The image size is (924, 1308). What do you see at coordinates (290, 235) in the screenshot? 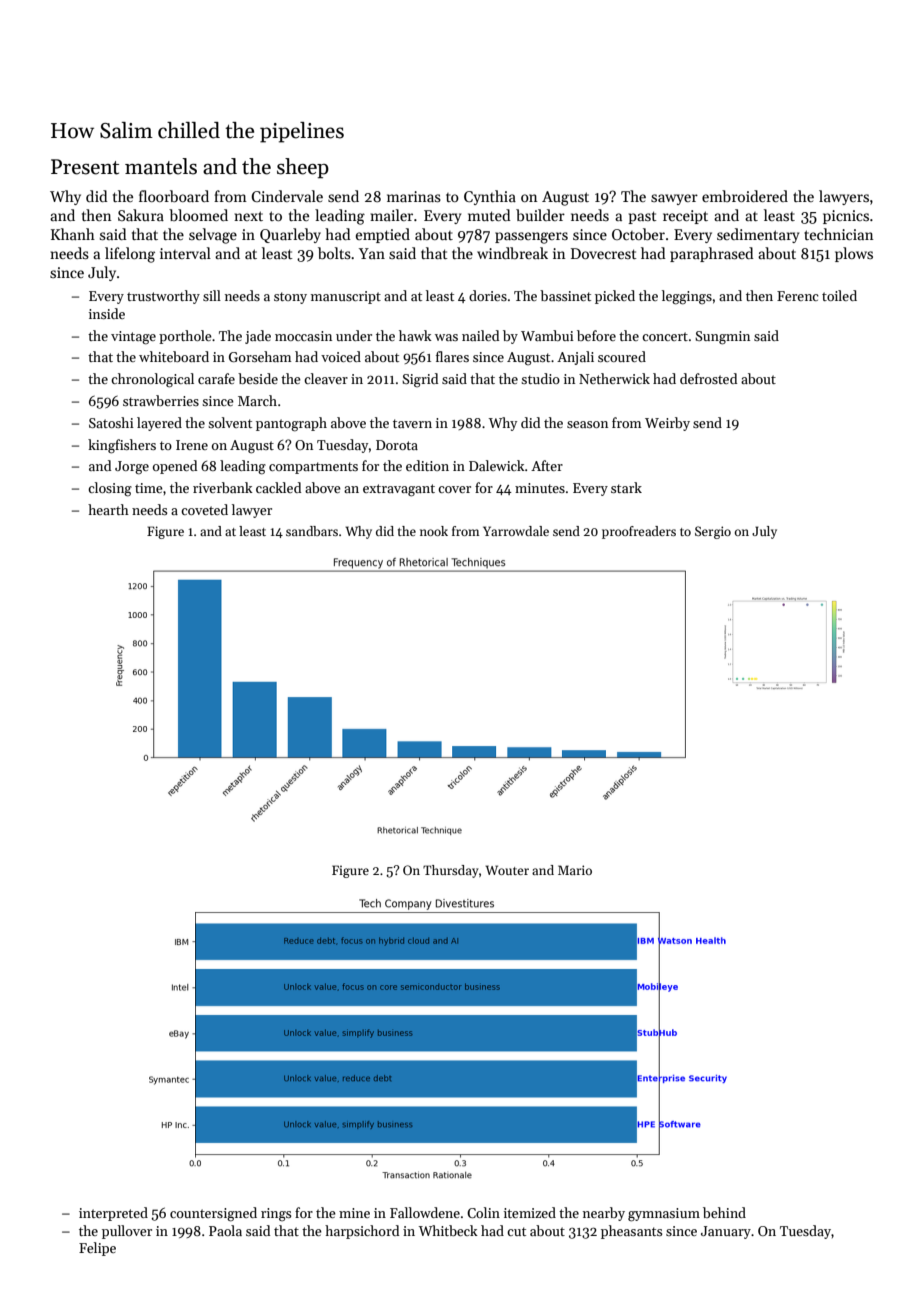
I see `Quarleby` at bounding box center [290, 235].
